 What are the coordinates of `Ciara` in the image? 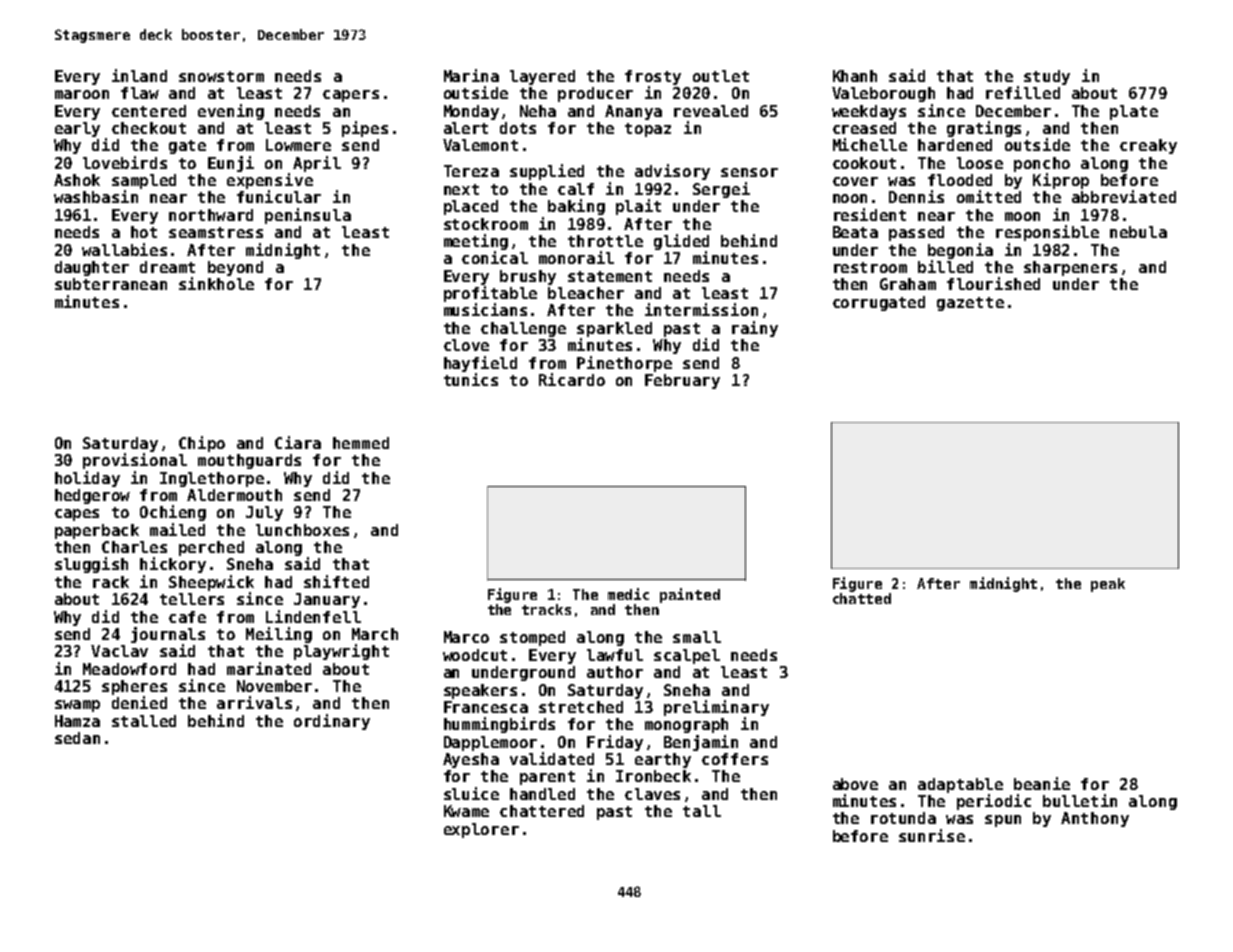 It's located at (298, 442).
